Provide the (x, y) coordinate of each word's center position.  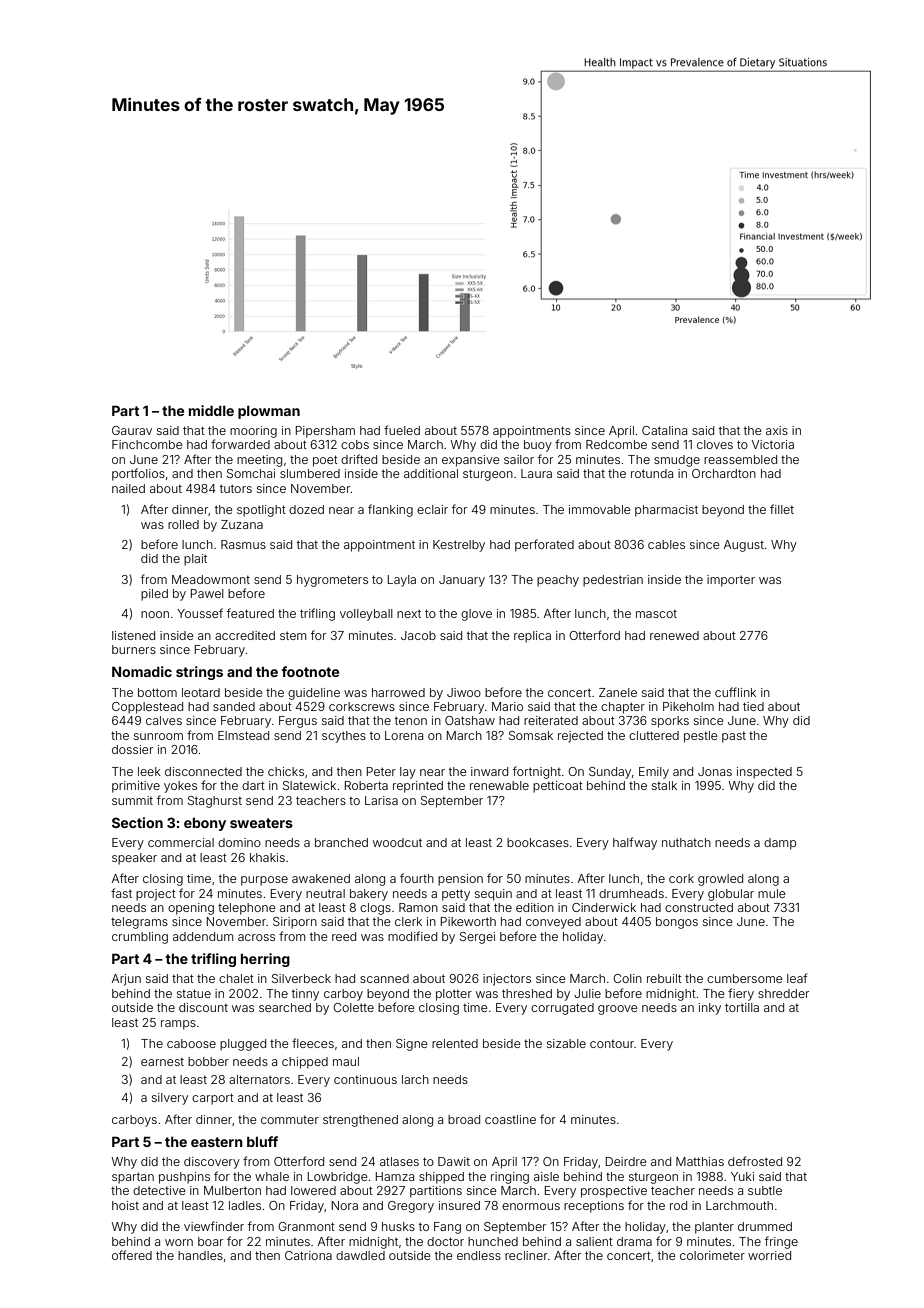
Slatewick (309, 785)
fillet (782, 509)
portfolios (138, 474)
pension (460, 880)
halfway (635, 843)
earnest (162, 1062)
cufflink (735, 692)
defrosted (755, 1161)
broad (464, 1119)
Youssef (200, 613)
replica (532, 637)
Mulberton (232, 1190)
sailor (519, 459)
